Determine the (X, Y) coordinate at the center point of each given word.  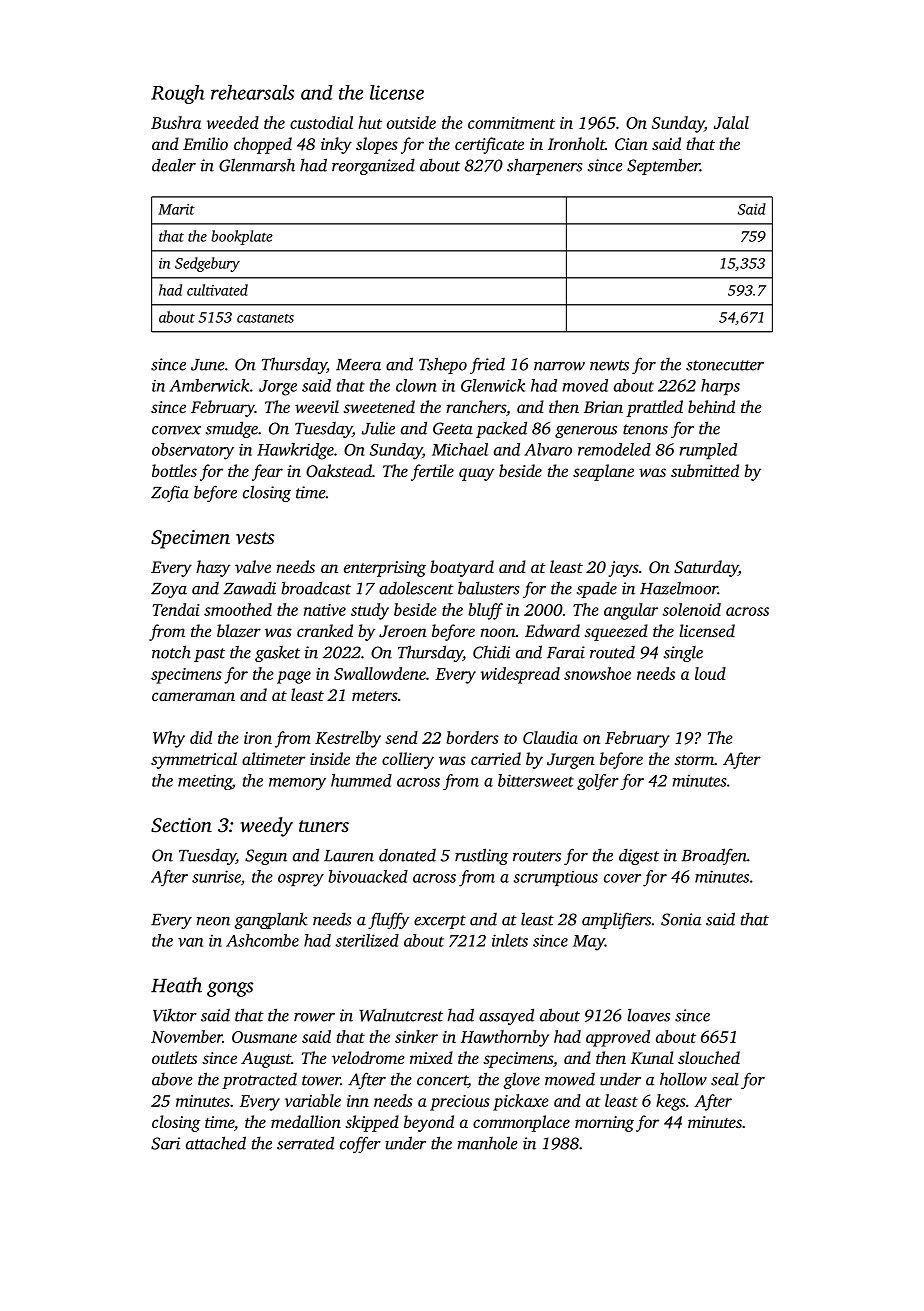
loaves (648, 1015)
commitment (511, 123)
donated (407, 855)
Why (169, 739)
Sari (165, 1143)
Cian (631, 144)
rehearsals (252, 92)
